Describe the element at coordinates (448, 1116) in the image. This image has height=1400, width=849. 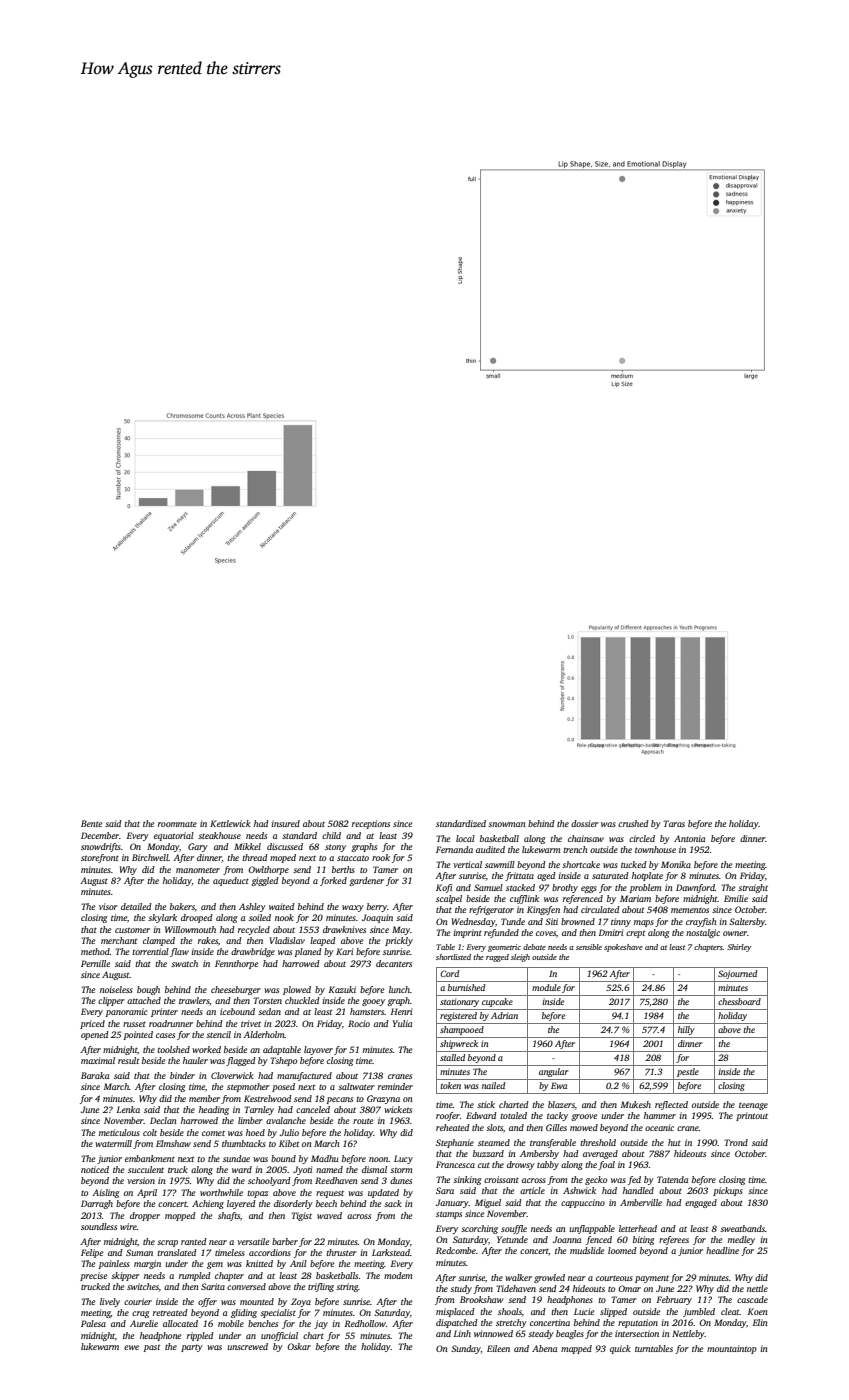
I see `roofer` at that location.
